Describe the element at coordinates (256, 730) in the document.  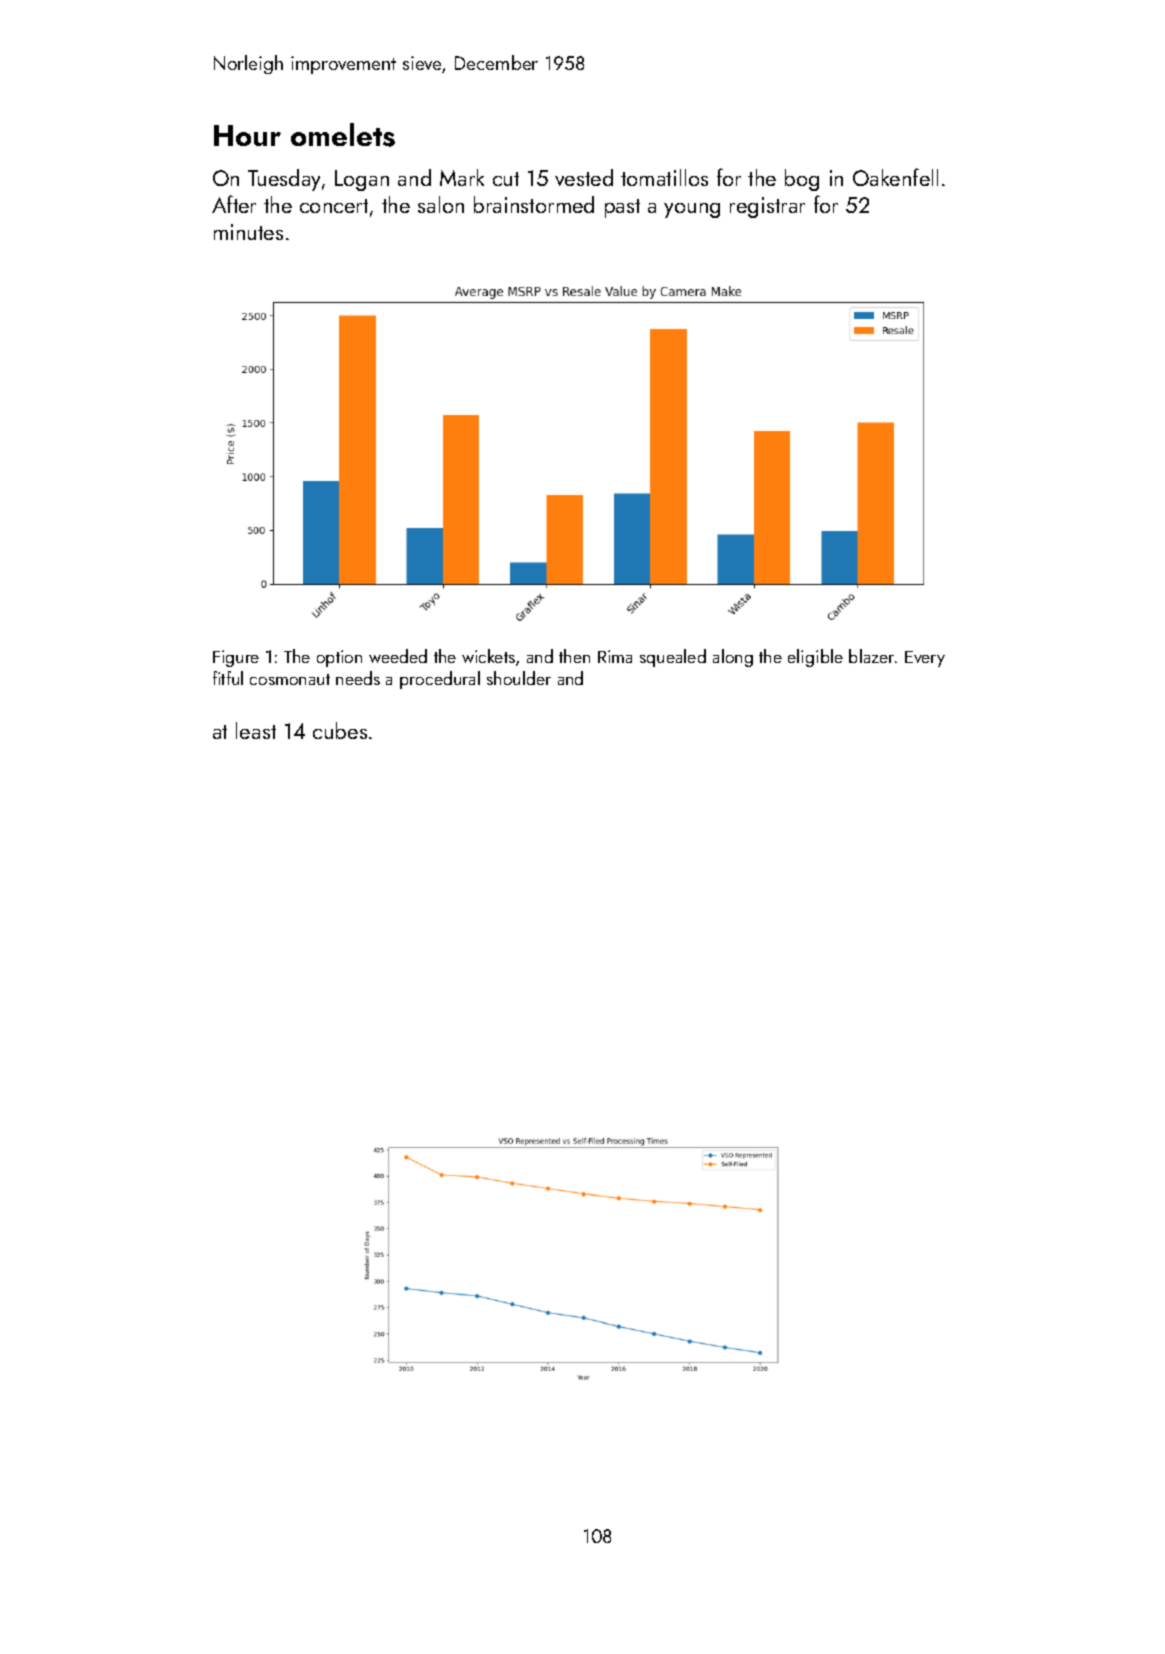
I see `least` at that location.
